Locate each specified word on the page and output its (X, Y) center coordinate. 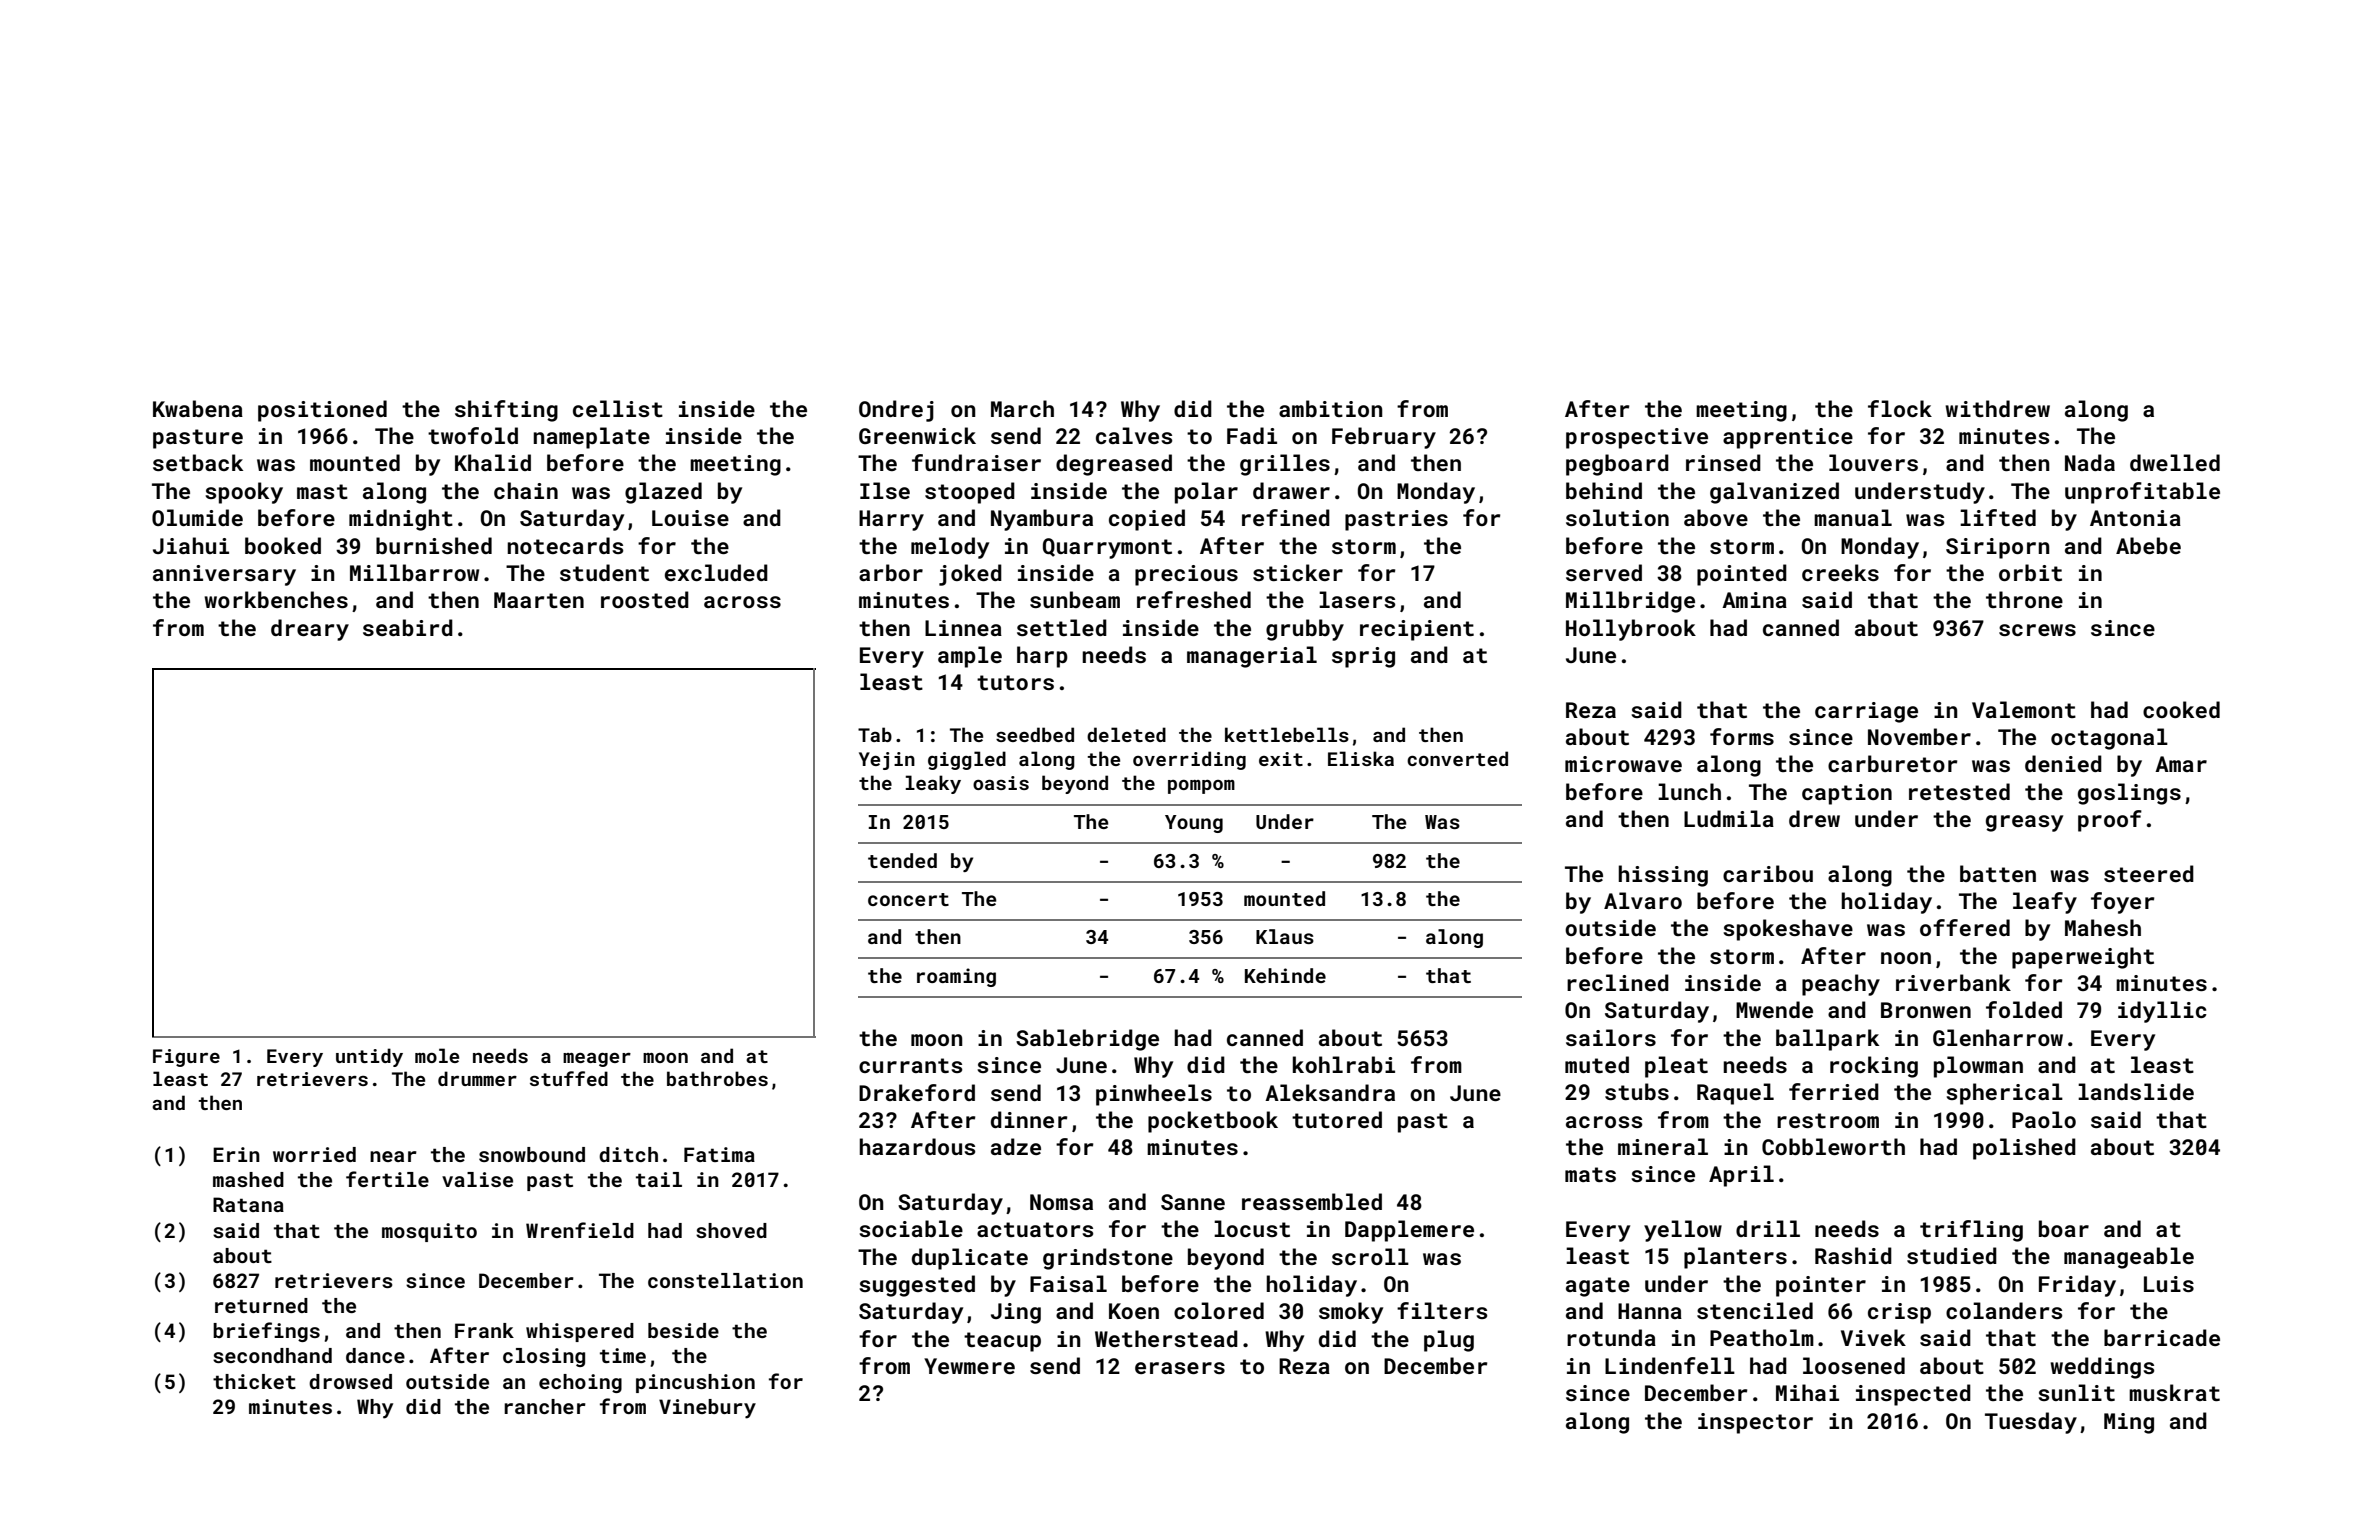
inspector (1755, 1423)
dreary (310, 630)
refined (1286, 517)
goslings (2129, 794)
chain (526, 490)
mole (437, 1055)
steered (2149, 873)
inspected (1913, 1395)
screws (2037, 630)
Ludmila (1729, 818)
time (623, 1355)
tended (902, 860)
